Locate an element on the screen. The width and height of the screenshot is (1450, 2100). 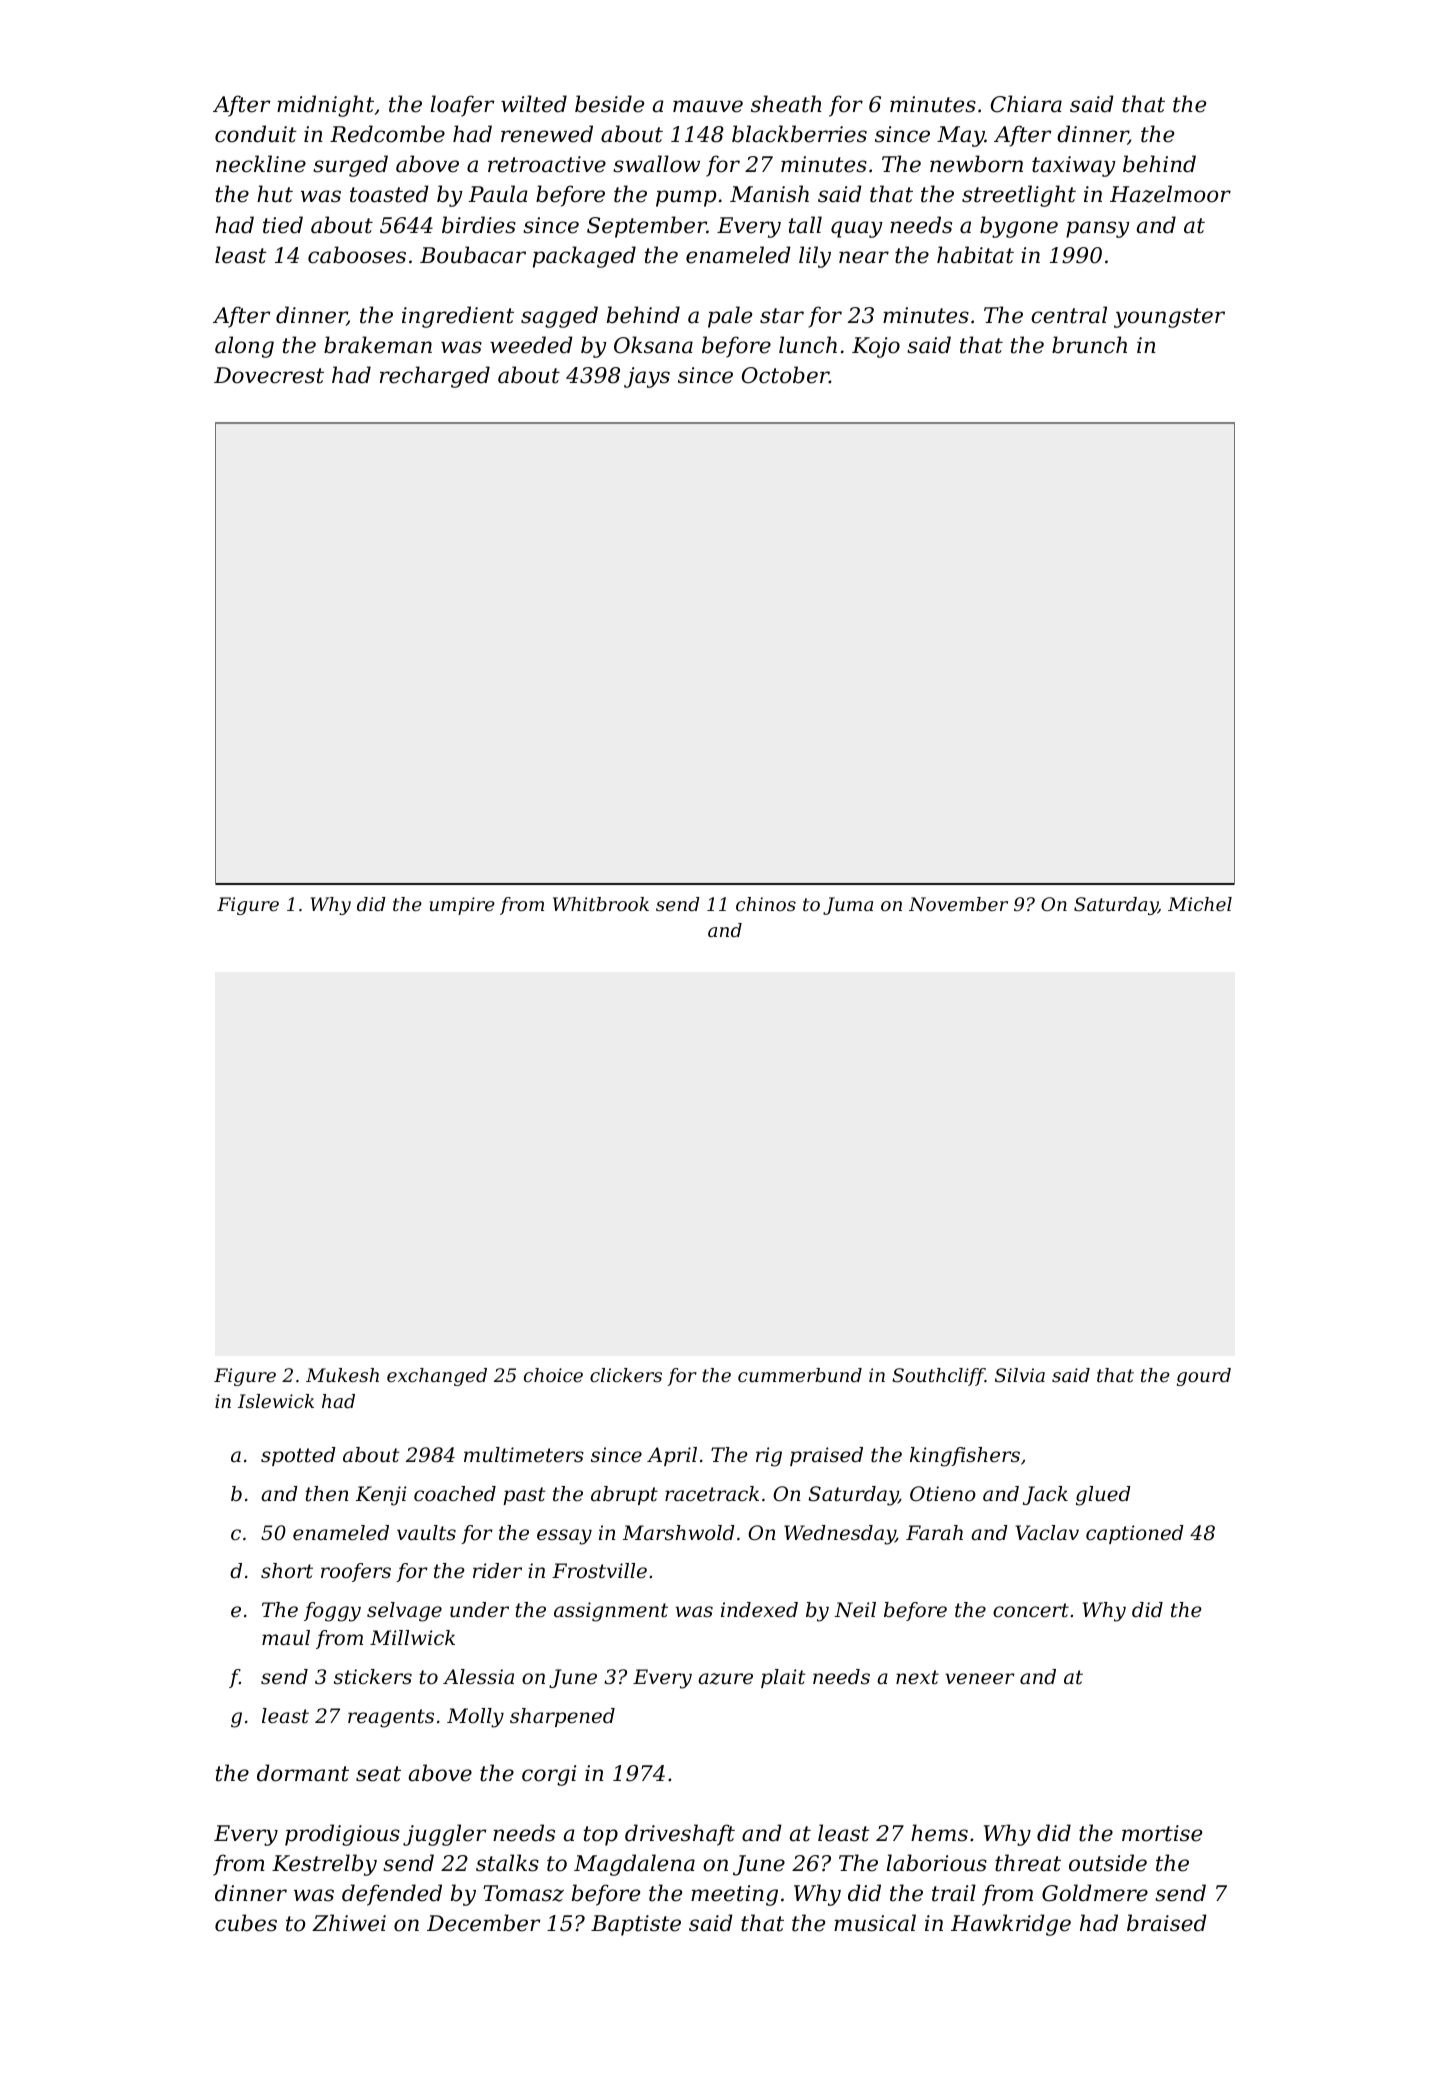
Molly is located at coordinates (475, 1718).
